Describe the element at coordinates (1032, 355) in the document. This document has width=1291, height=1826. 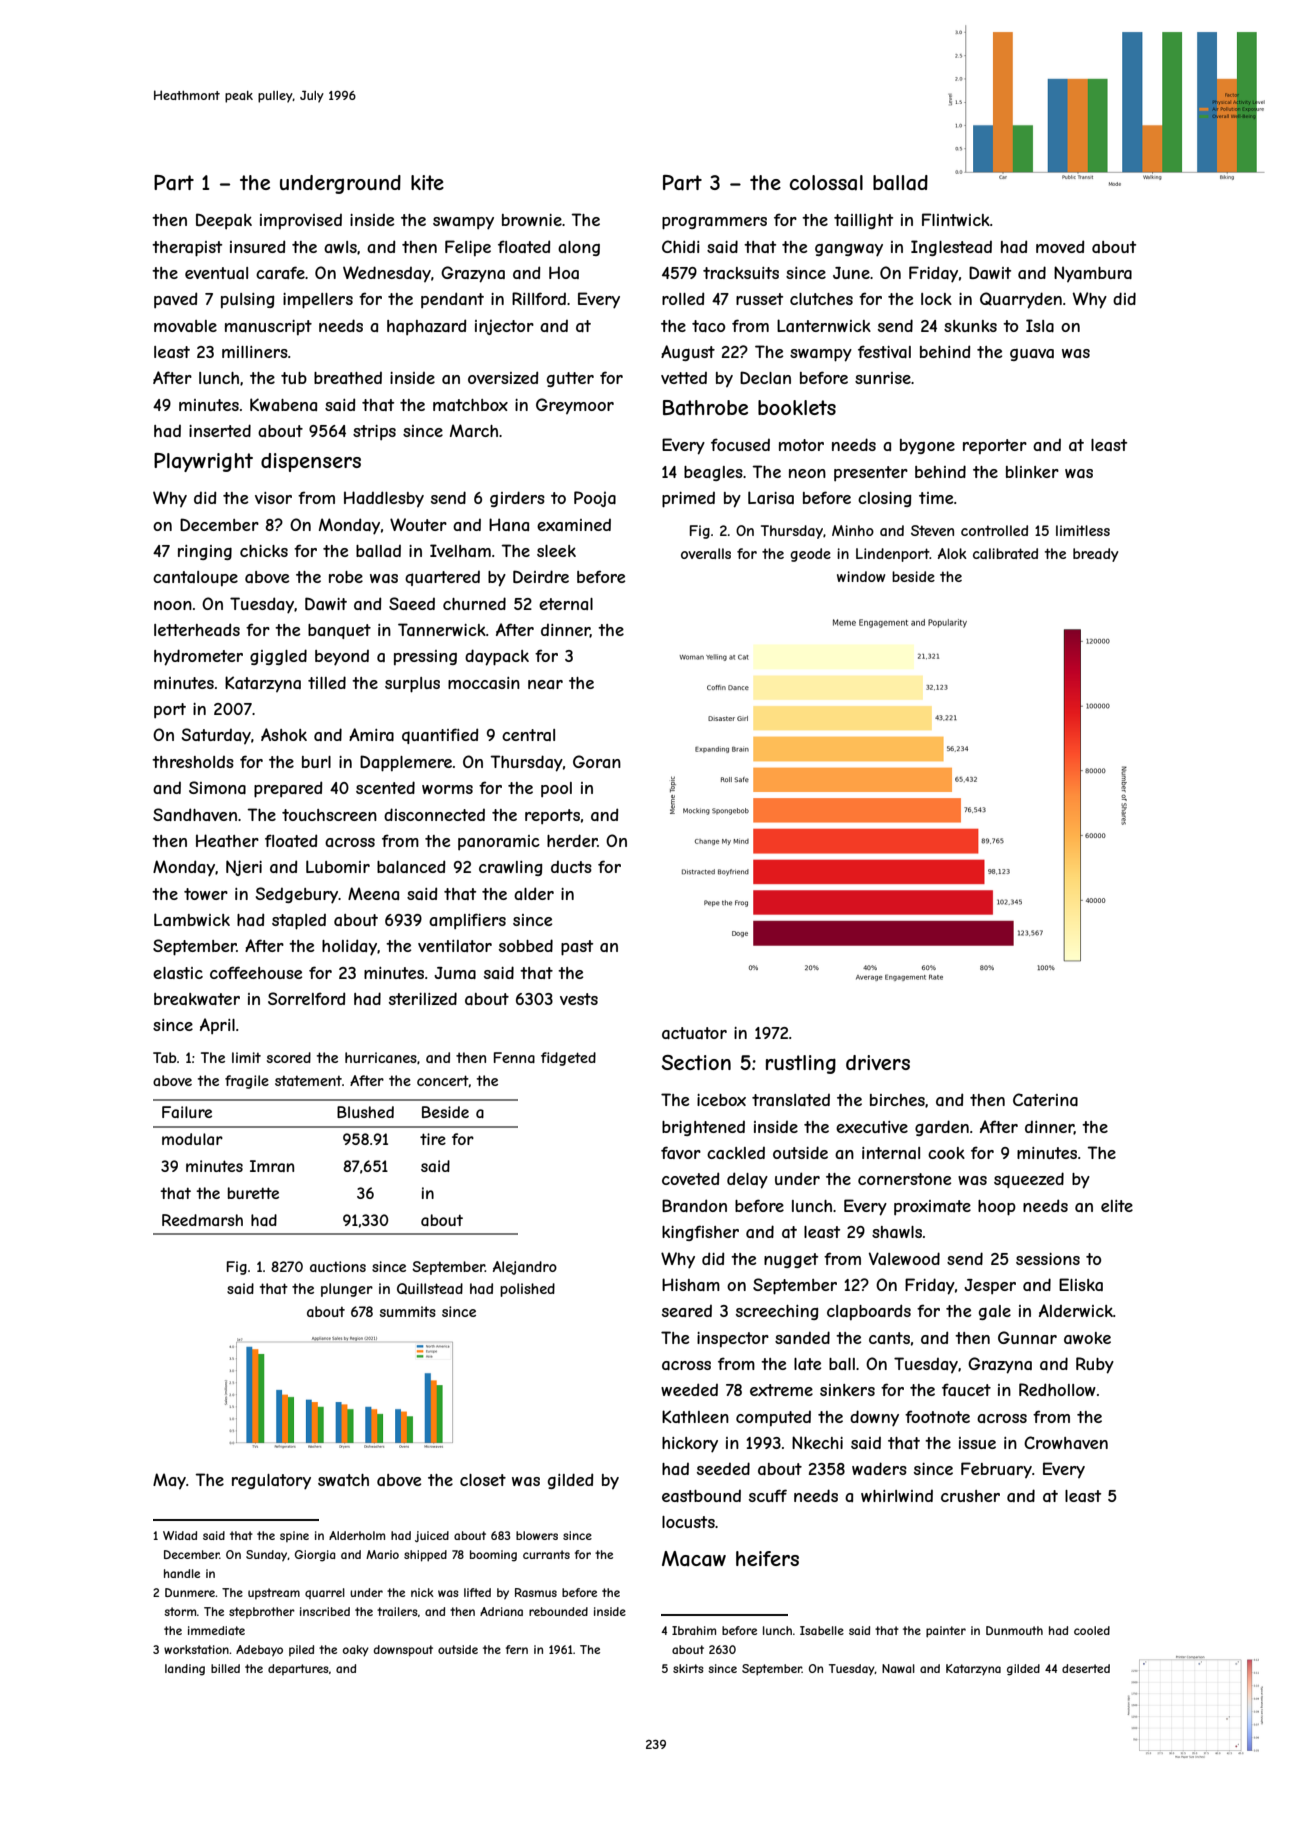
I see `guava` at that location.
